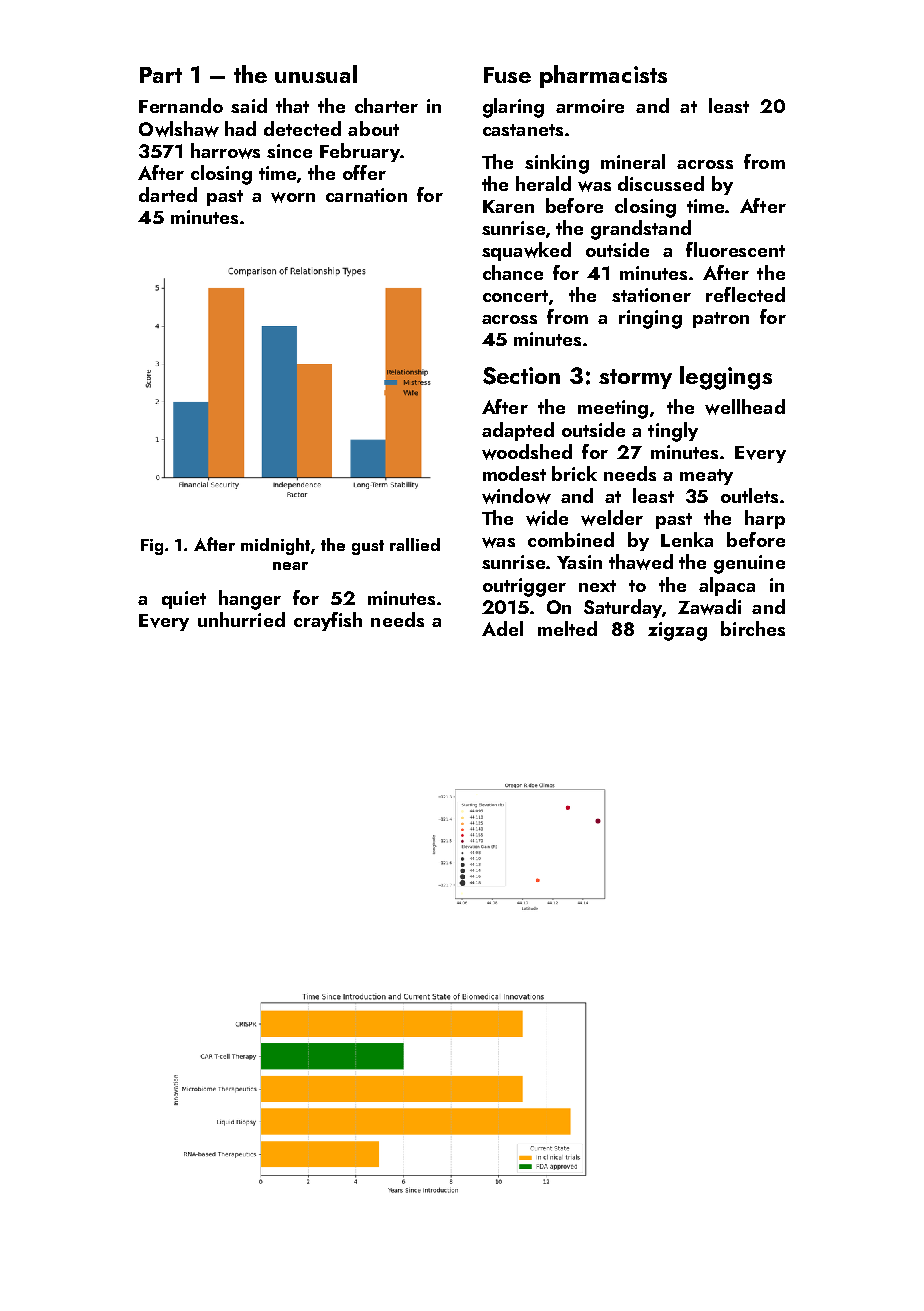  What do you see at coordinates (514, 473) in the screenshot?
I see `modest` at bounding box center [514, 473].
